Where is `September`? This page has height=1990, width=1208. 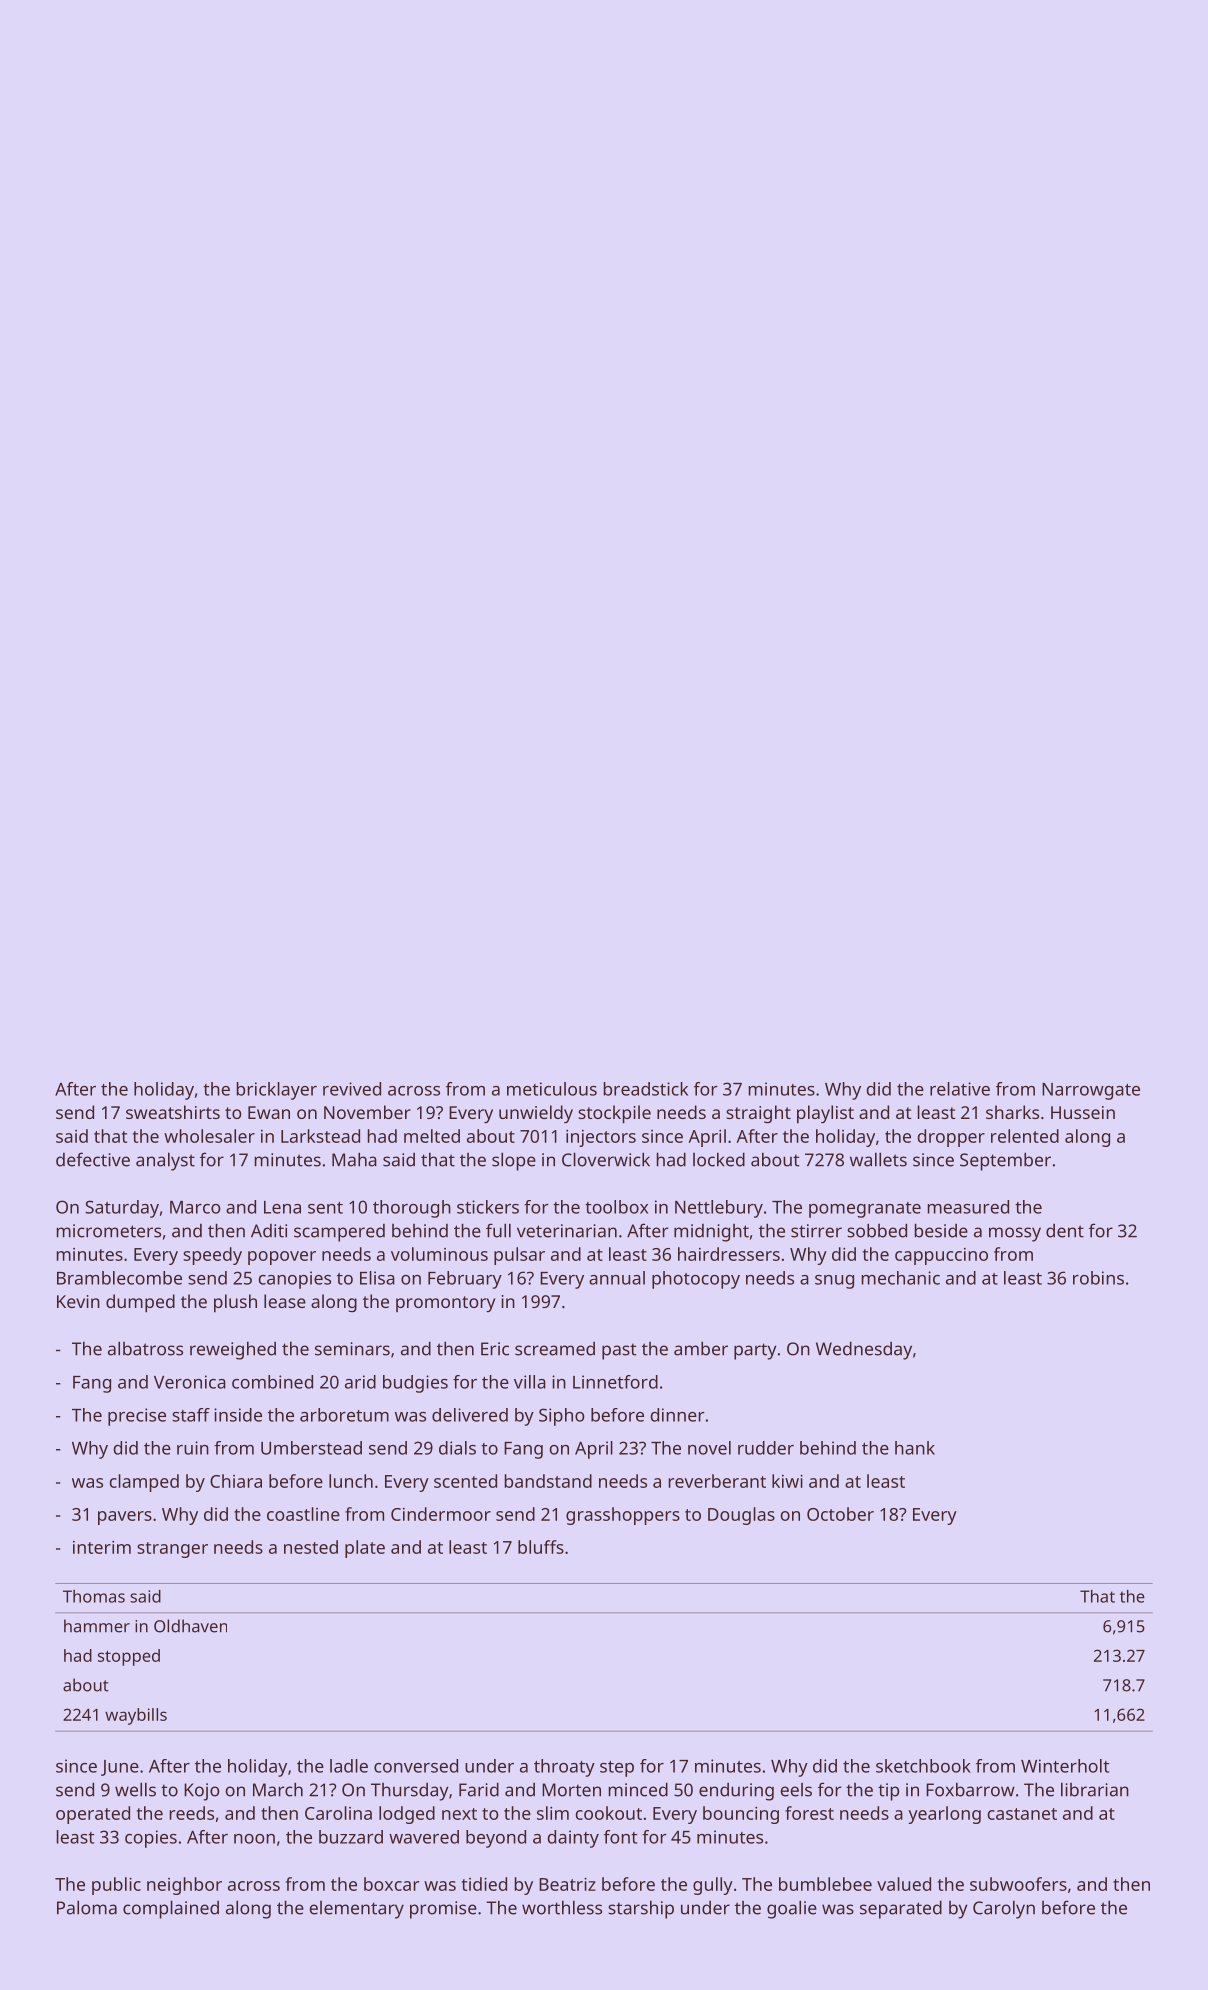
September is located at coordinates (1005, 1161).
